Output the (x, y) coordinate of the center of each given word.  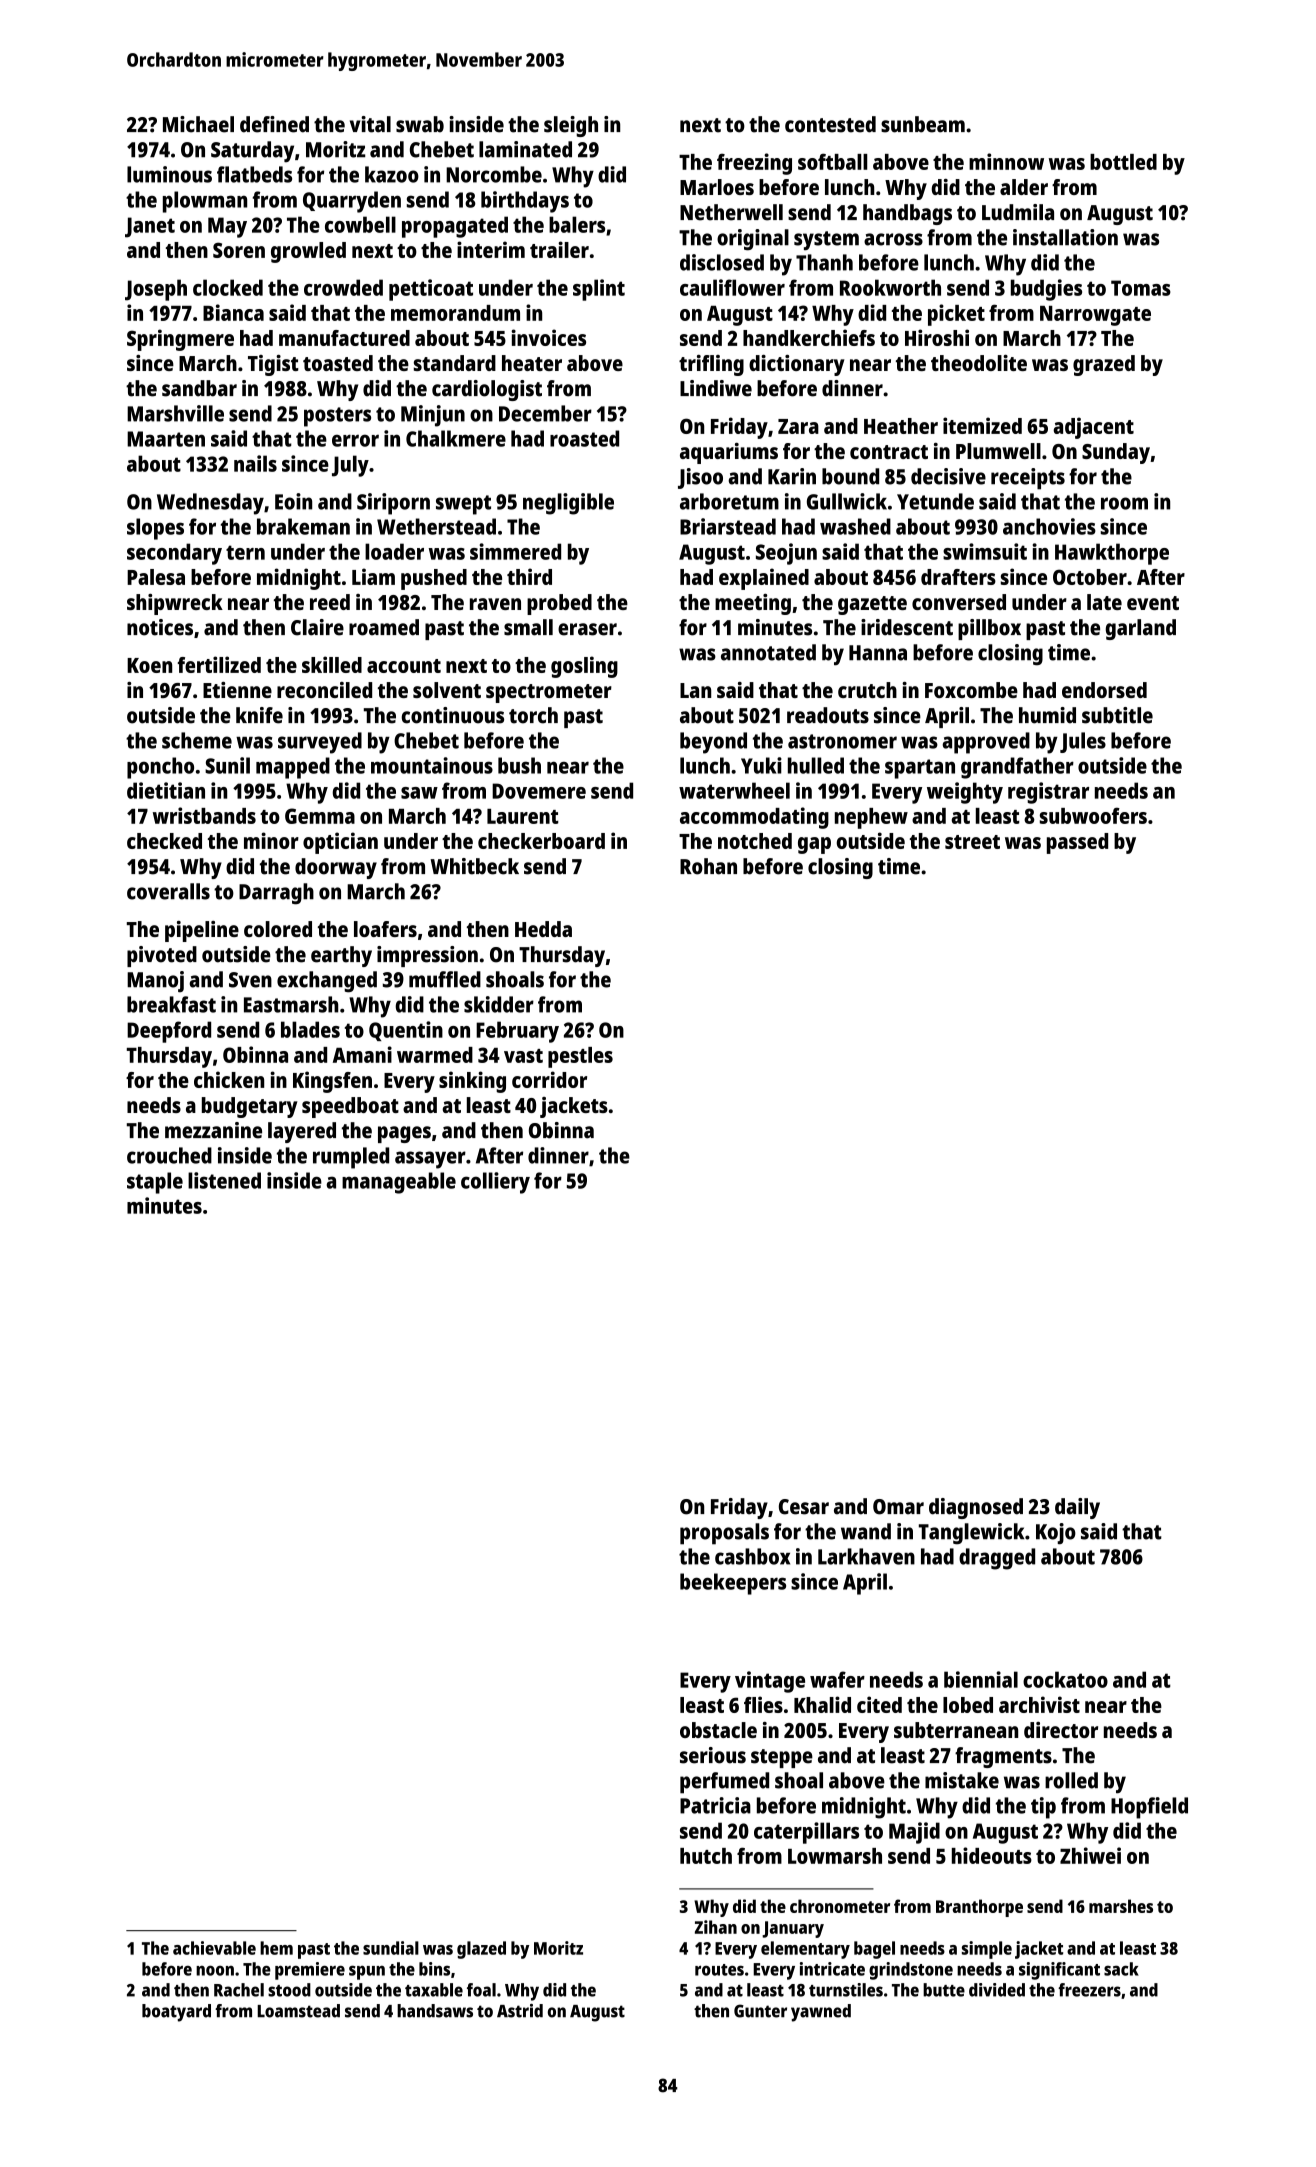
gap (814, 845)
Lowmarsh (835, 1856)
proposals (724, 1534)
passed (1077, 843)
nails (255, 463)
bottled (1123, 162)
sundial (391, 1948)
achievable (214, 1948)
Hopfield (1149, 1808)
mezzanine (213, 1130)
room (1124, 503)
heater (532, 363)
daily (1077, 1508)
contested (830, 124)
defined (274, 124)
